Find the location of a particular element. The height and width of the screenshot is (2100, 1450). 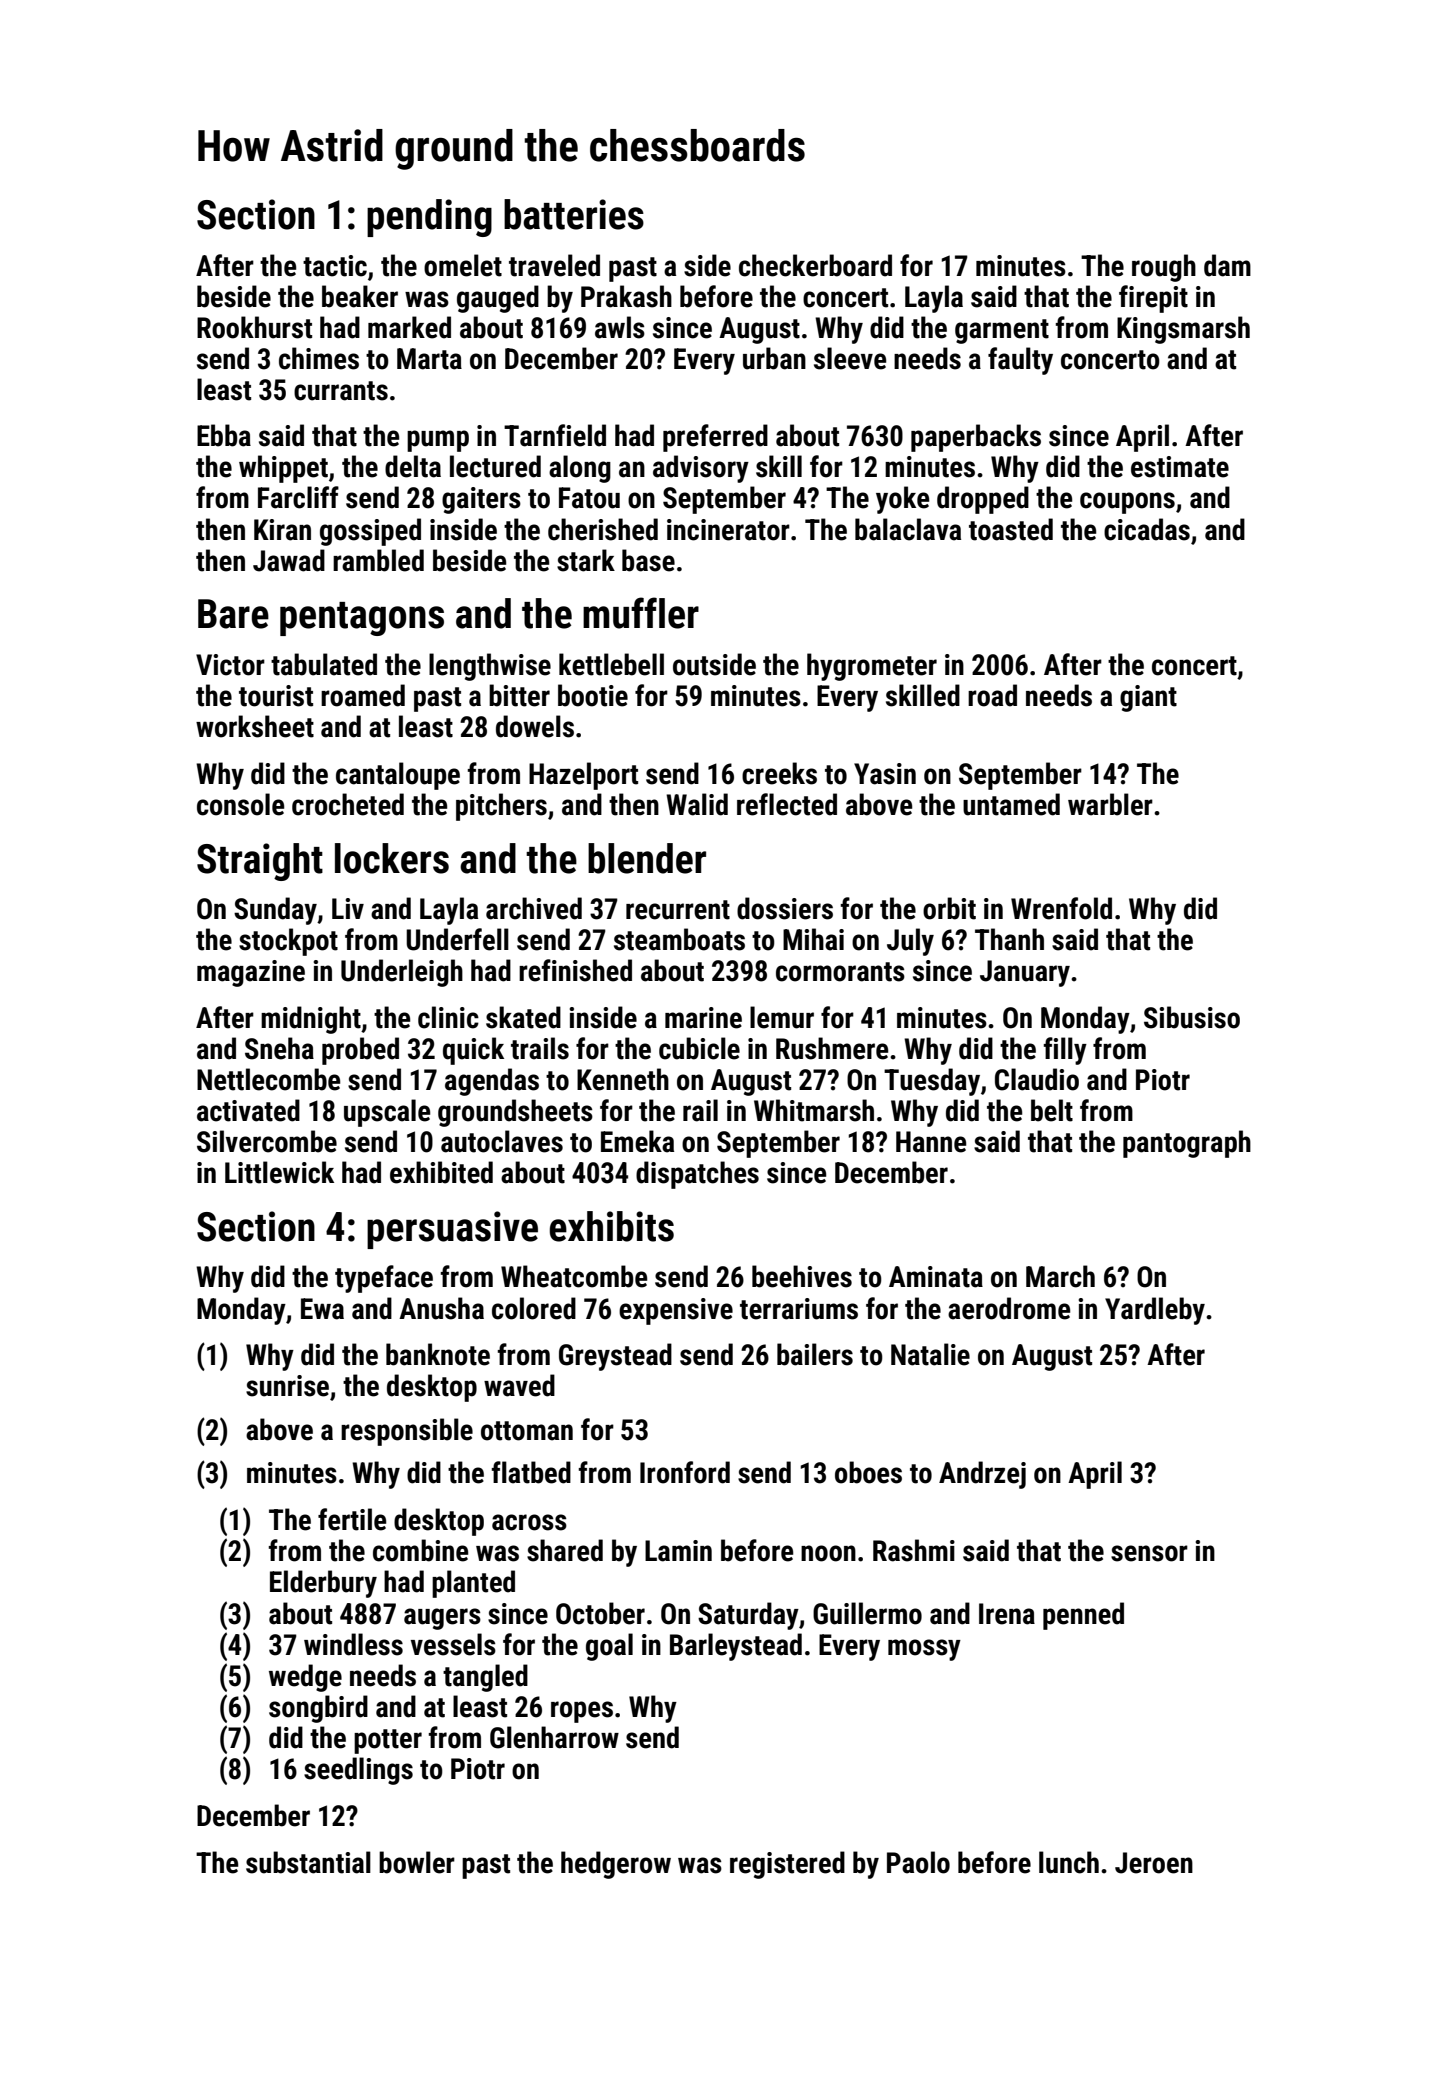

expensive is located at coordinates (676, 1311).
